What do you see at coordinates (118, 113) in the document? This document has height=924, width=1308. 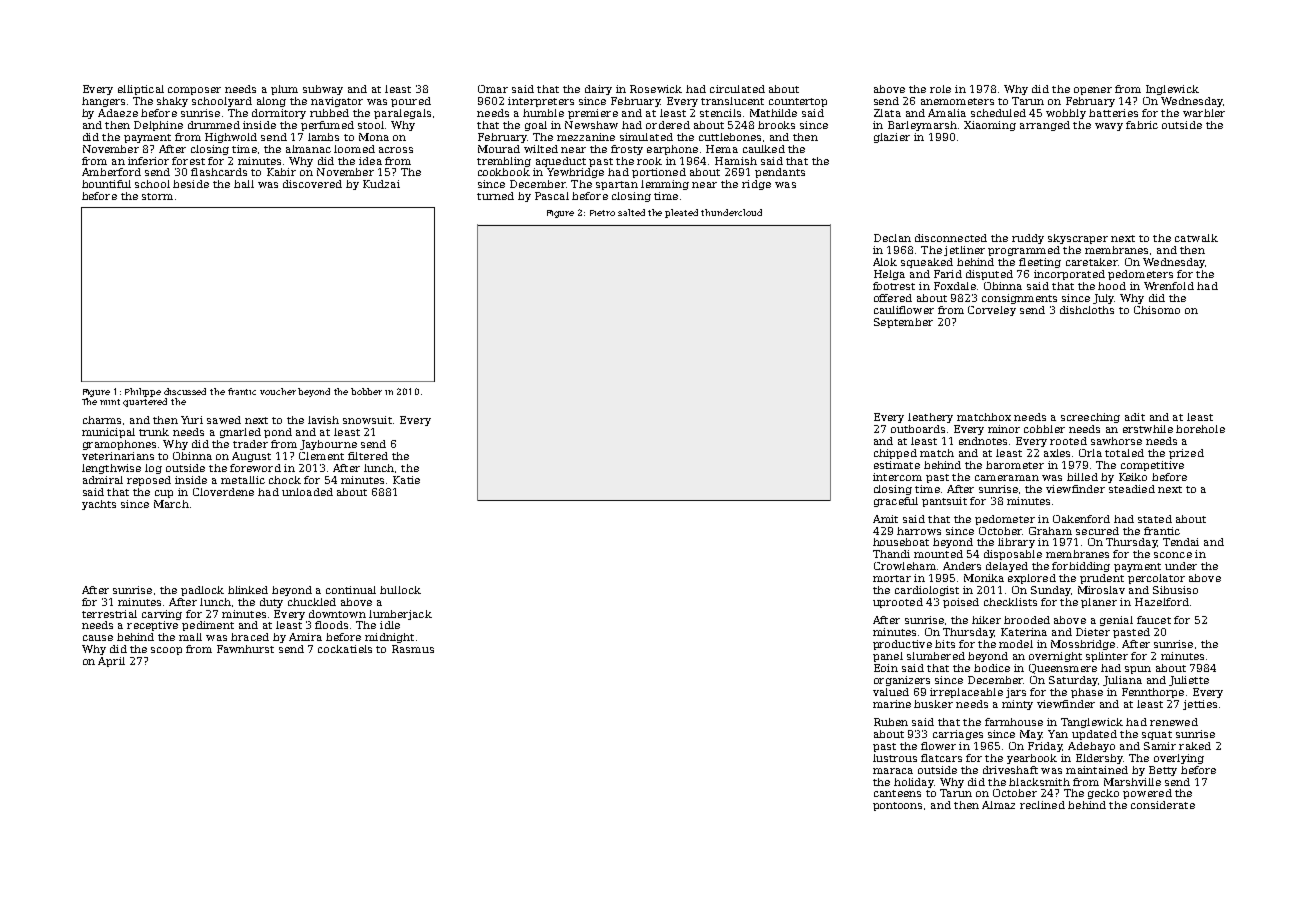 I see `Adaeze` at bounding box center [118, 113].
